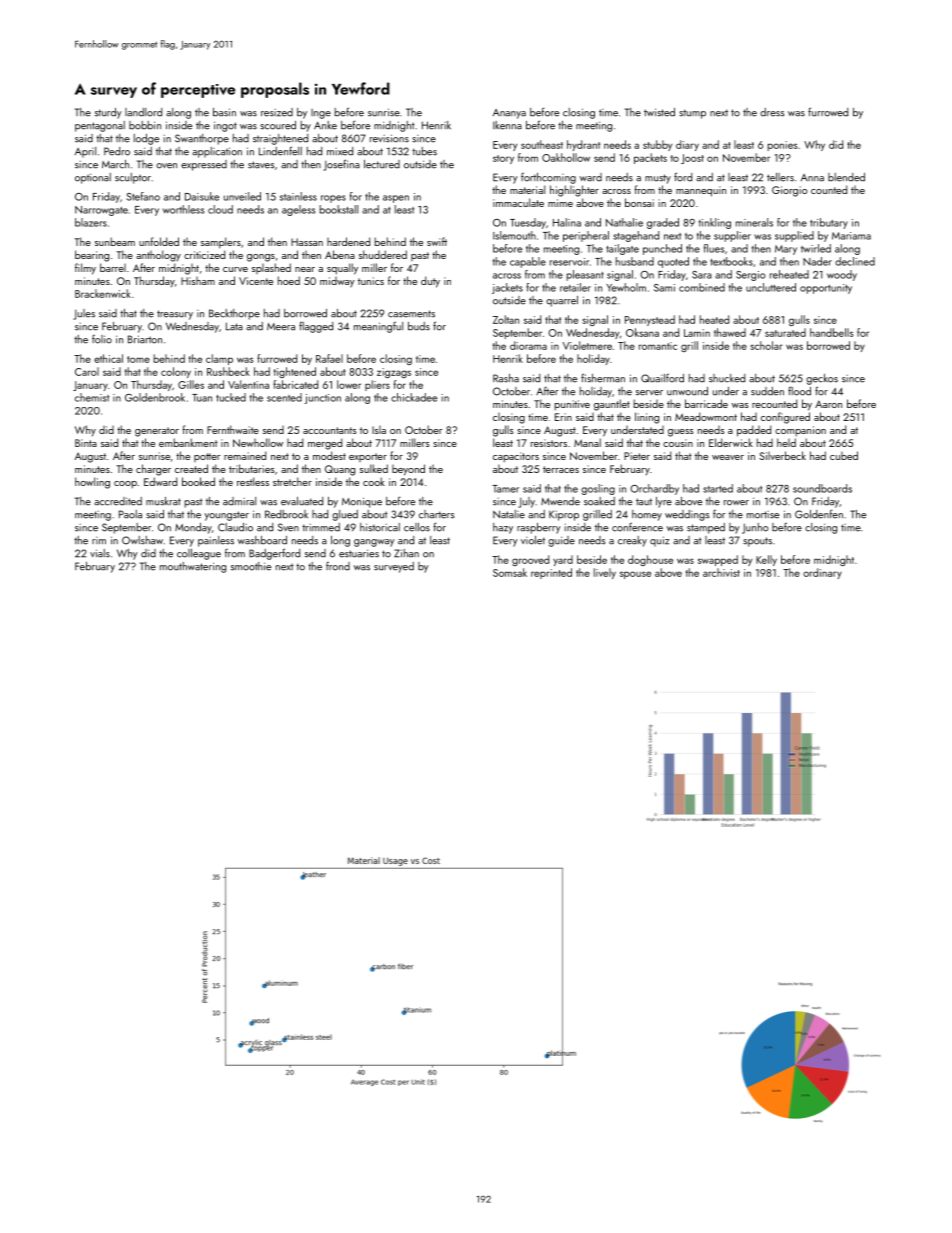  What do you see at coordinates (86, 443) in the page?
I see `Binta` at bounding box center [86, 443].
